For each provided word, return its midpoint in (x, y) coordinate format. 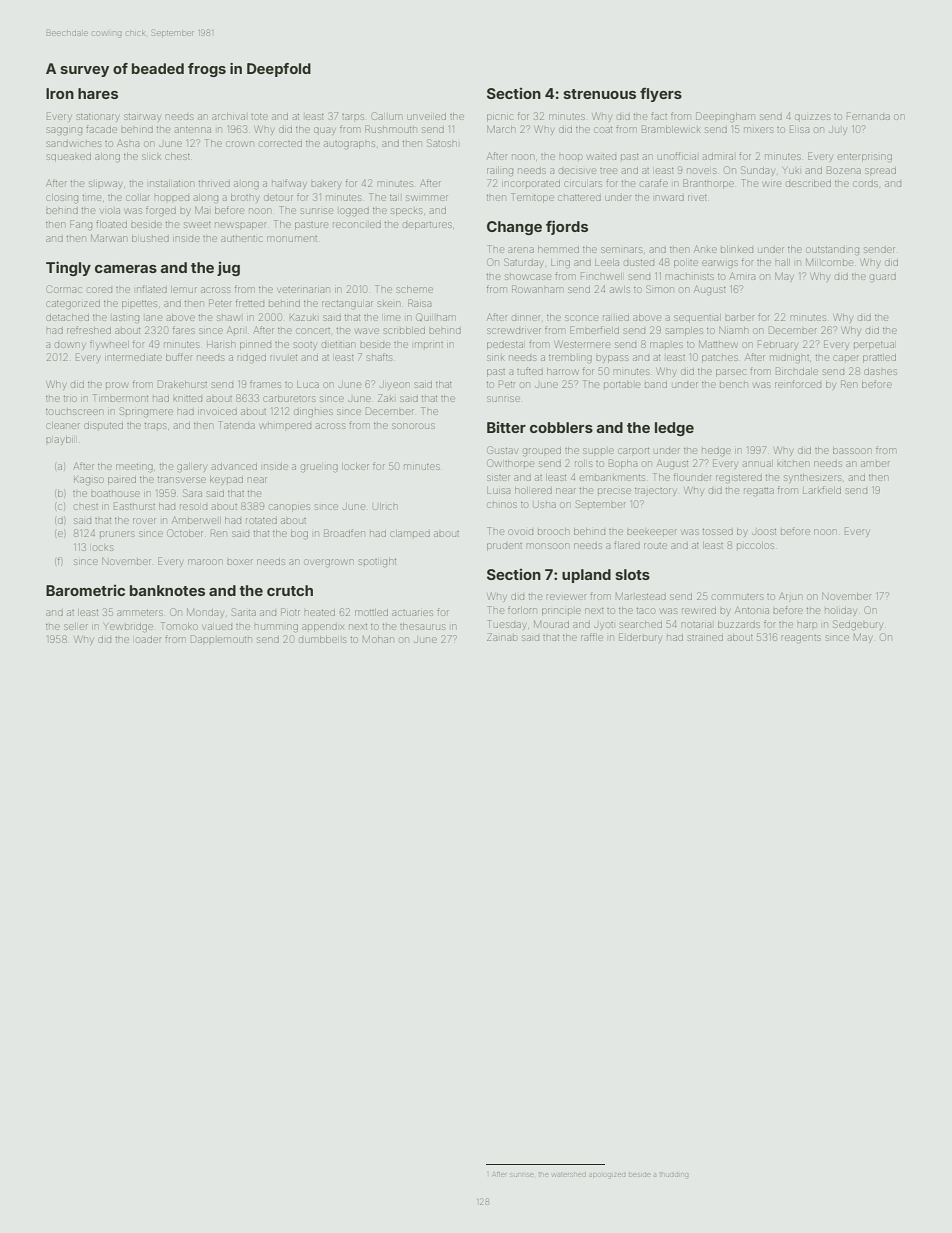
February (777, 345)
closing (62, 198)
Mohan (378, 639)
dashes (880, 372)
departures (427, 226)
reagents (801, 638)
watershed (569, 1174)
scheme (415, 289)
